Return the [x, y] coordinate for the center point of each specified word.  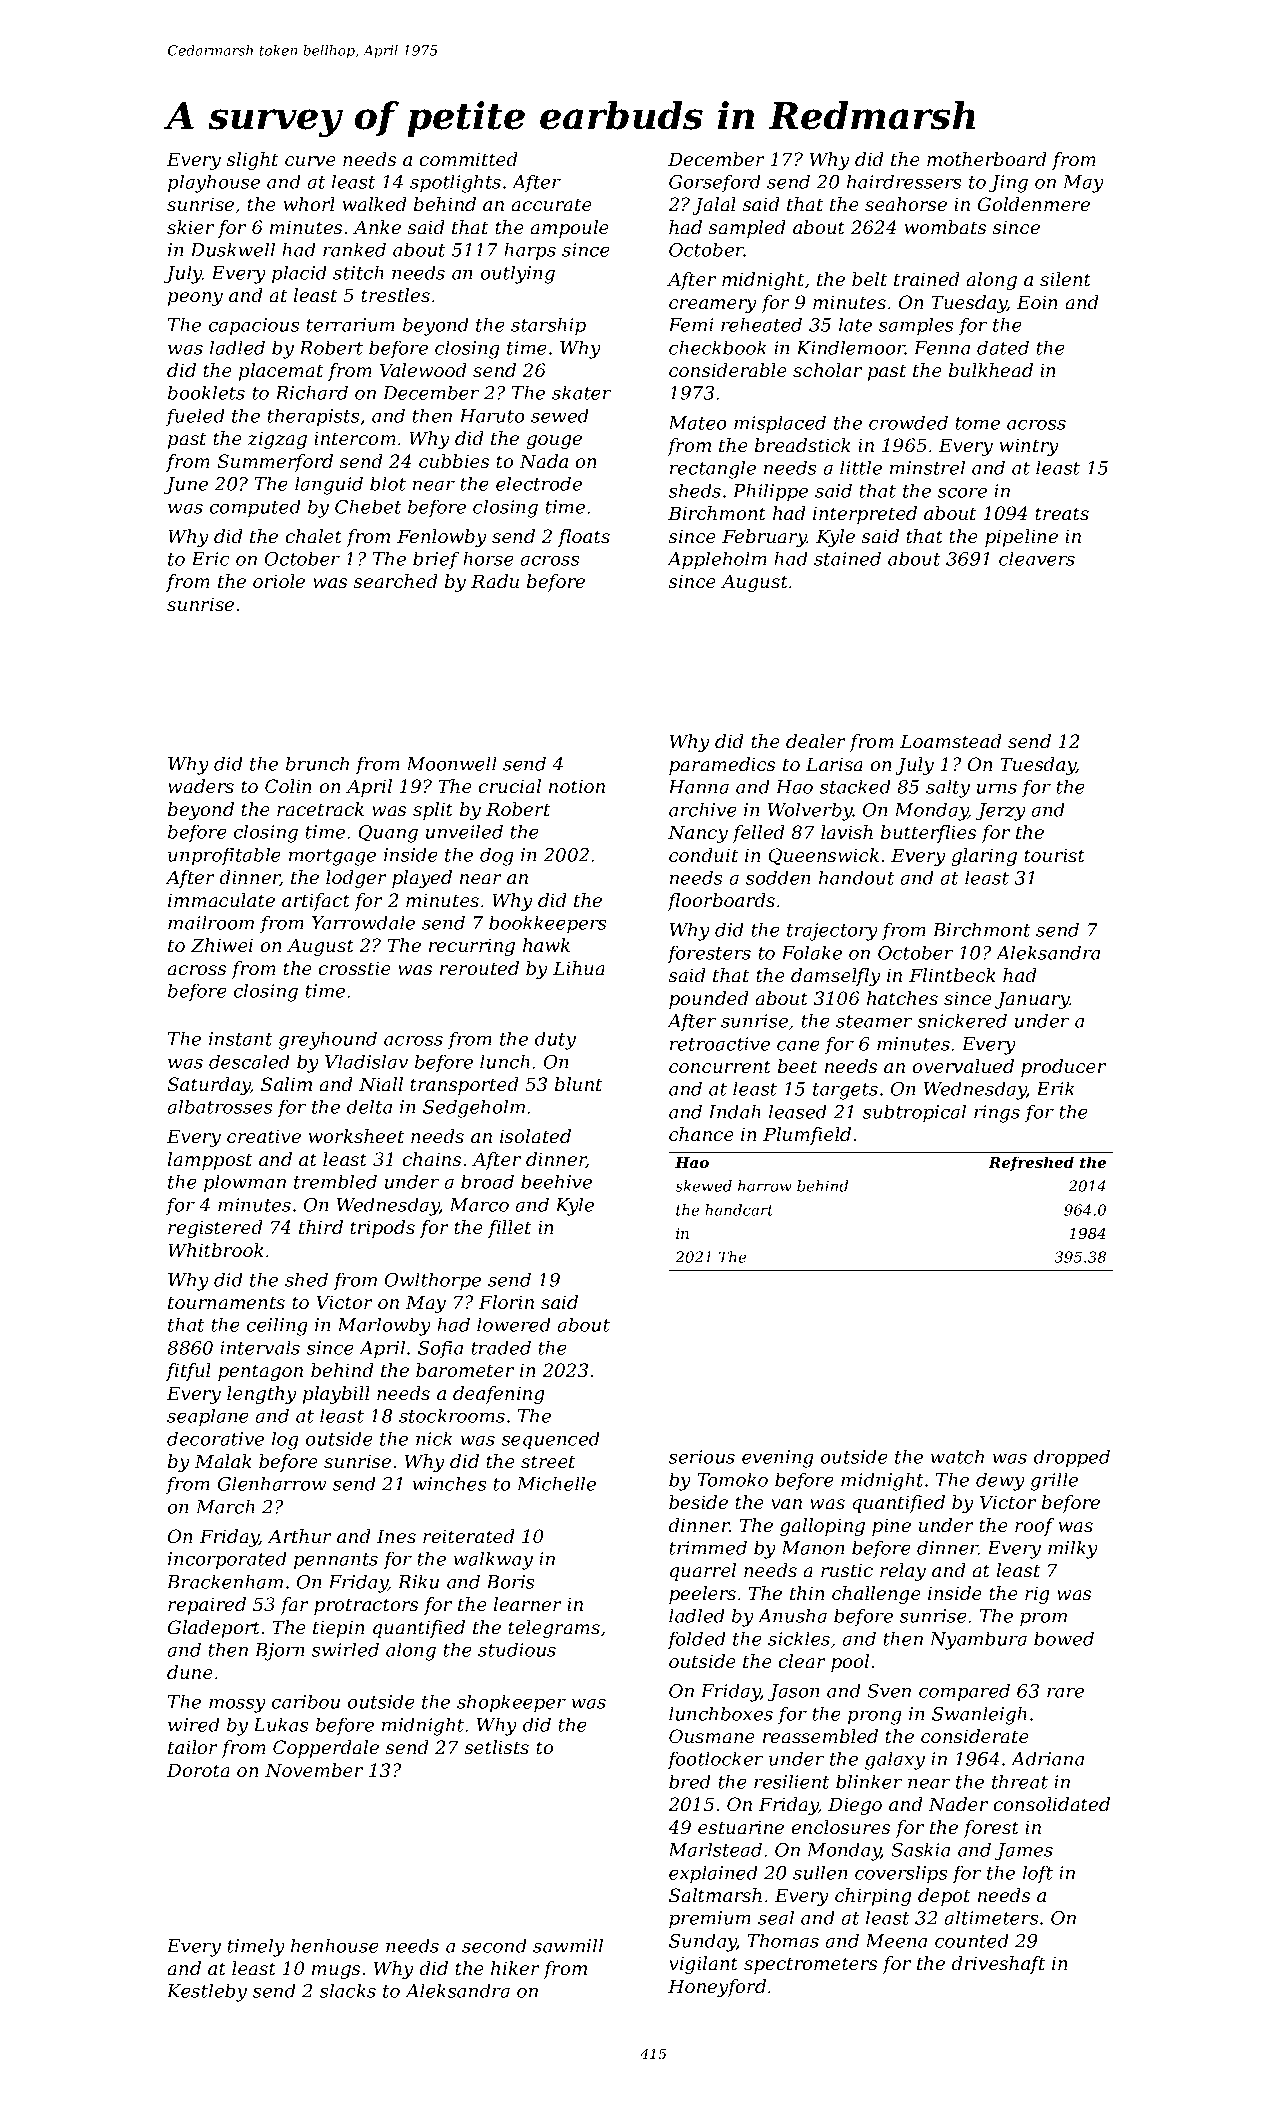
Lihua [579, 968]
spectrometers [810, 1965]
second [494, 1945]
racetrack [320, 809]
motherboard [987, 159]
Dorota [198, 1770]
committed [469, 159]
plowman [245, 1183]
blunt [578, 1084]
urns [997, 788]
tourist [1054, 855]
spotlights [455, 183]
